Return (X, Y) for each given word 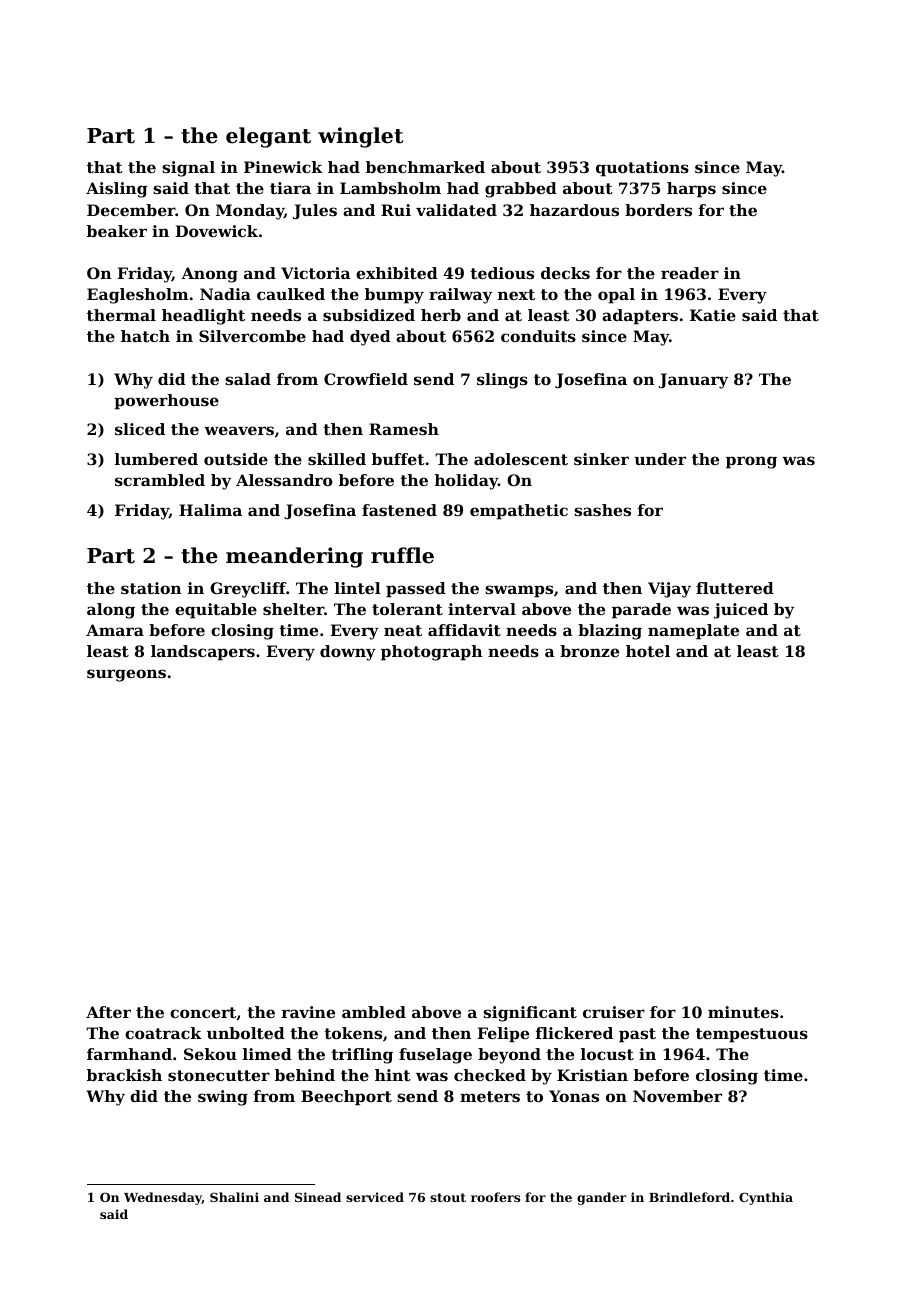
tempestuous (752, 1035)
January (693, 381)
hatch (145, 336)
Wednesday (163, 1198)
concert (203, 1013)
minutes (743, 1012)
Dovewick (217, 231)
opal (616, 296)
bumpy (394, 296)
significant (530, 1014)
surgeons (126, 675)
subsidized (369, 315)
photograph (431, 653)
